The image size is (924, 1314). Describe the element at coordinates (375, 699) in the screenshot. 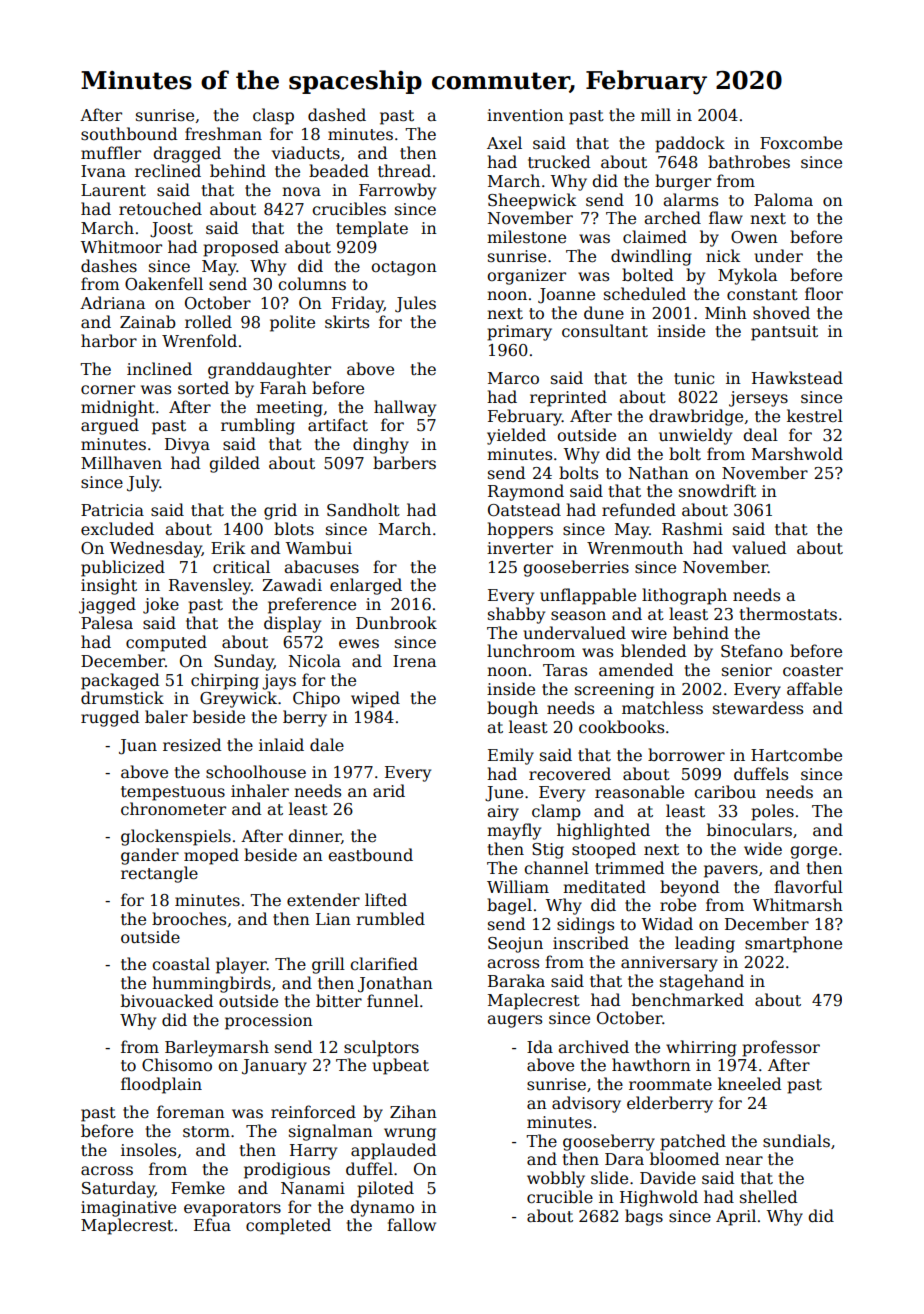

I see `wiped` at that location.
